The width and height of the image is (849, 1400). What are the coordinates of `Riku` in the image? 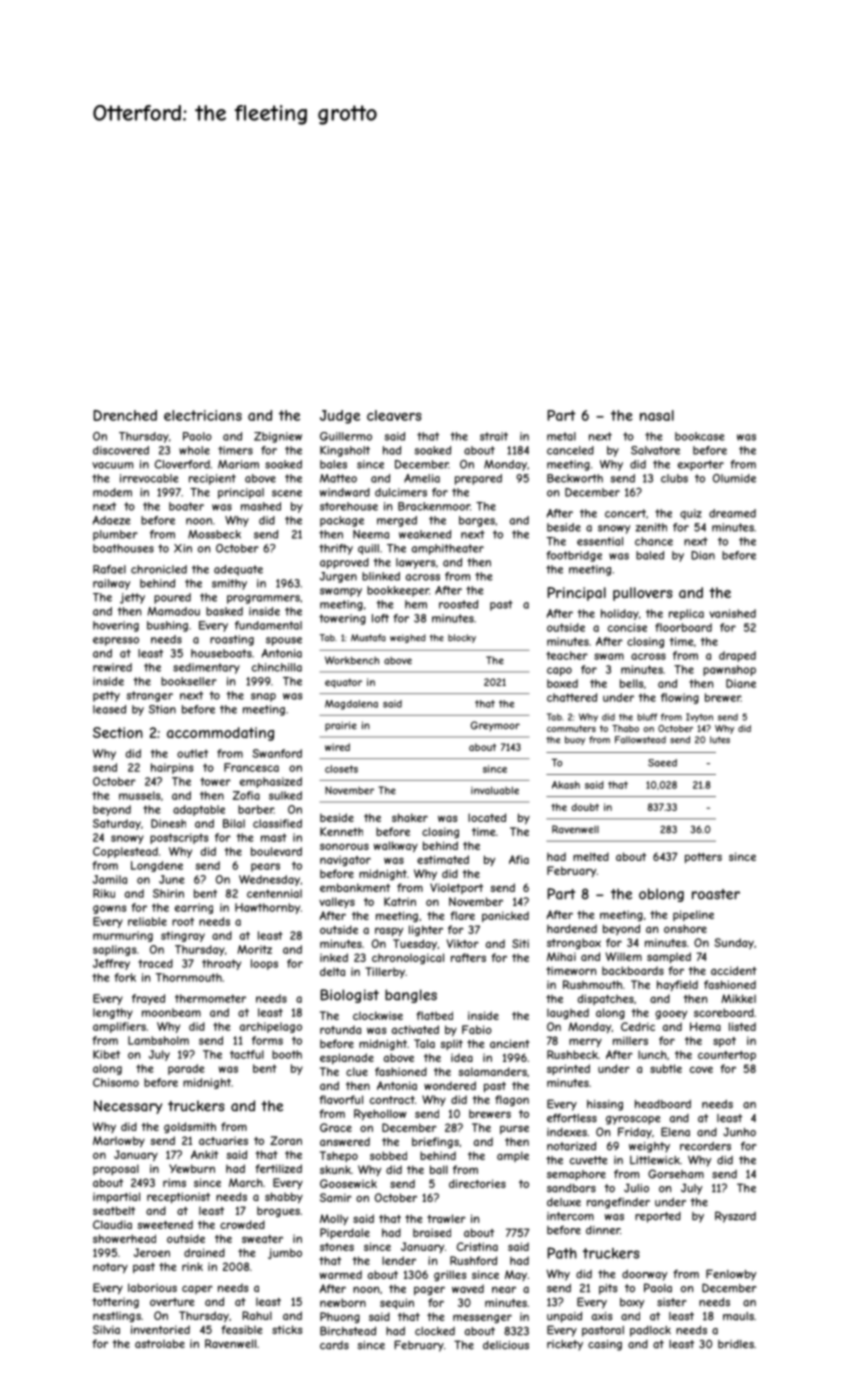 It's located at (104, 893).
